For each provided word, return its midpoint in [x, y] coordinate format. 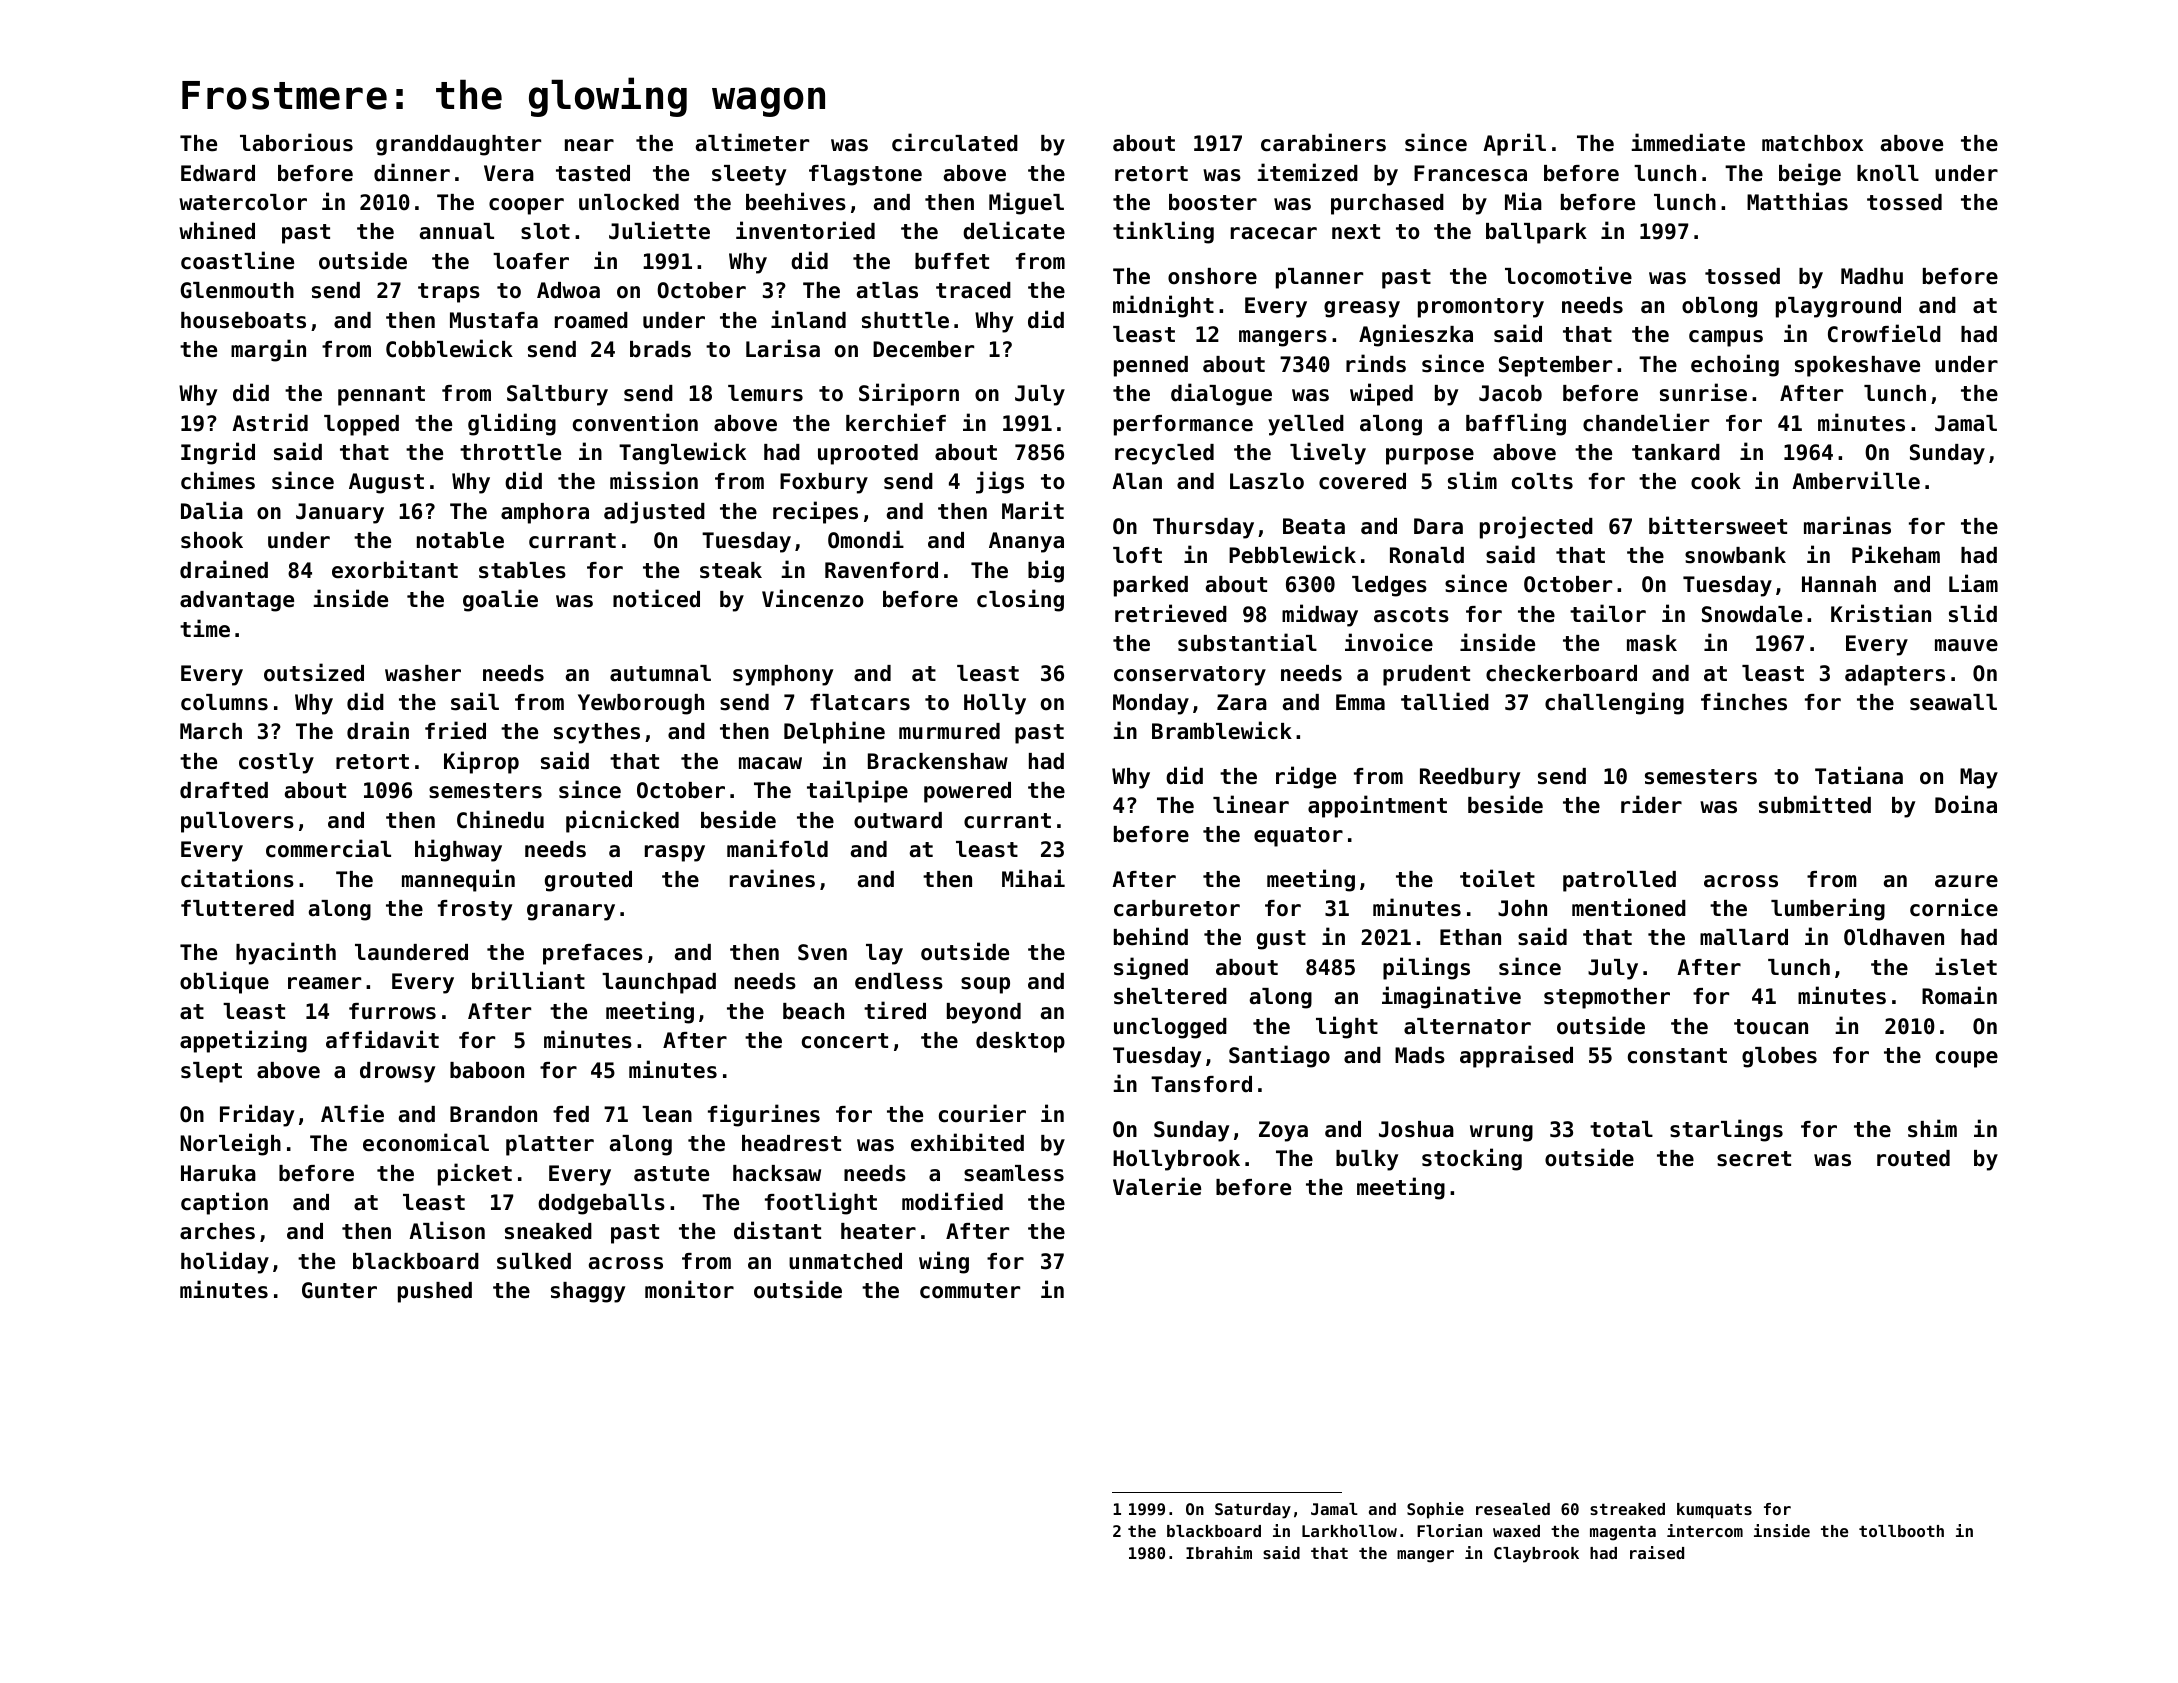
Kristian [1881, 613]
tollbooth [1901, 1531]
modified [952, 1201]
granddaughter [458, 145]
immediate [1688, 142]
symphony [783, 675]
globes [1779, 1057]
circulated [955, 142]
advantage [237, 601]
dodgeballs [601, 1204]
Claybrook [1536, 1555]
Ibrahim [1219, 1552]
